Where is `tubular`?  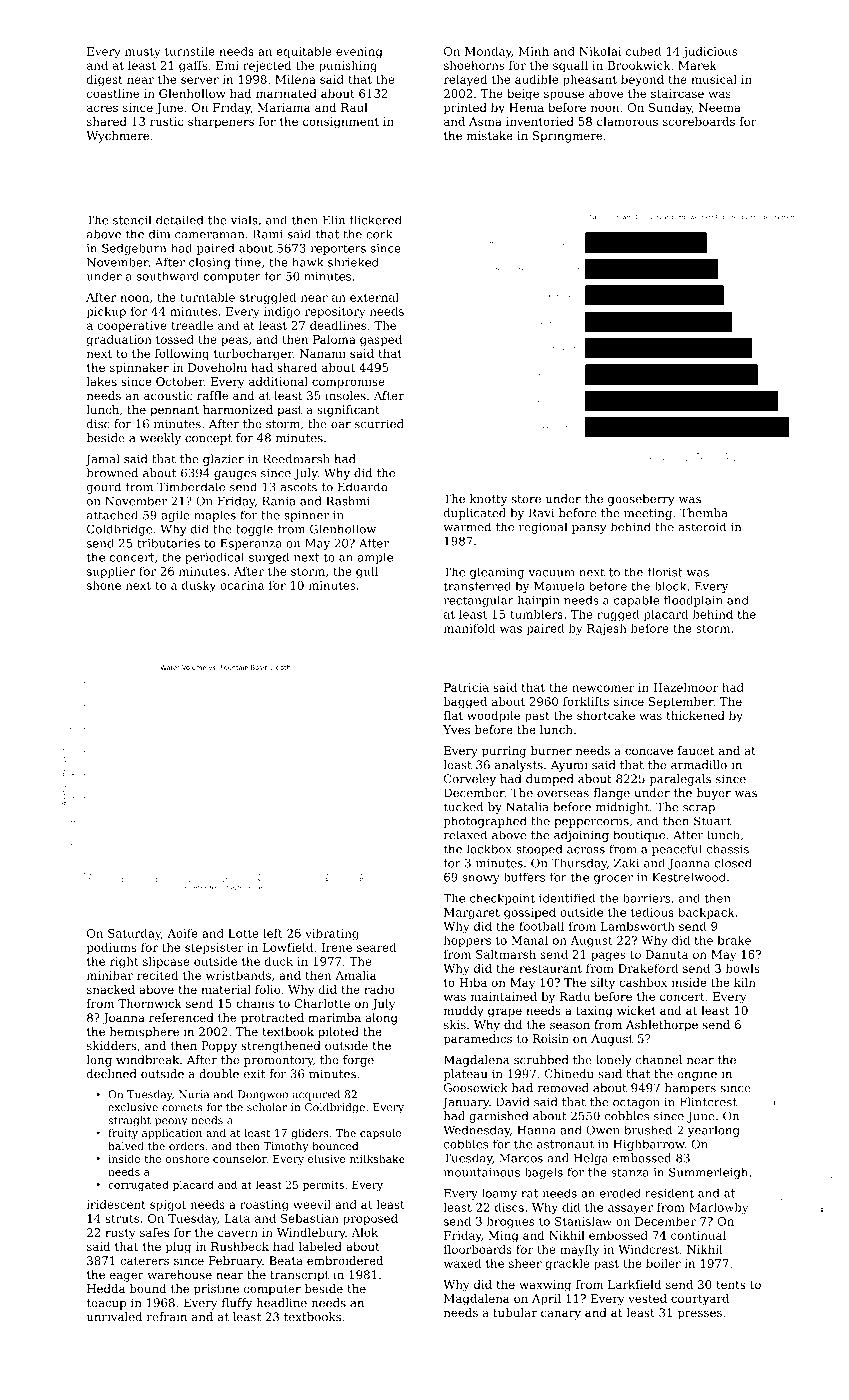
tubular is located at coordinates (515, 1312).
